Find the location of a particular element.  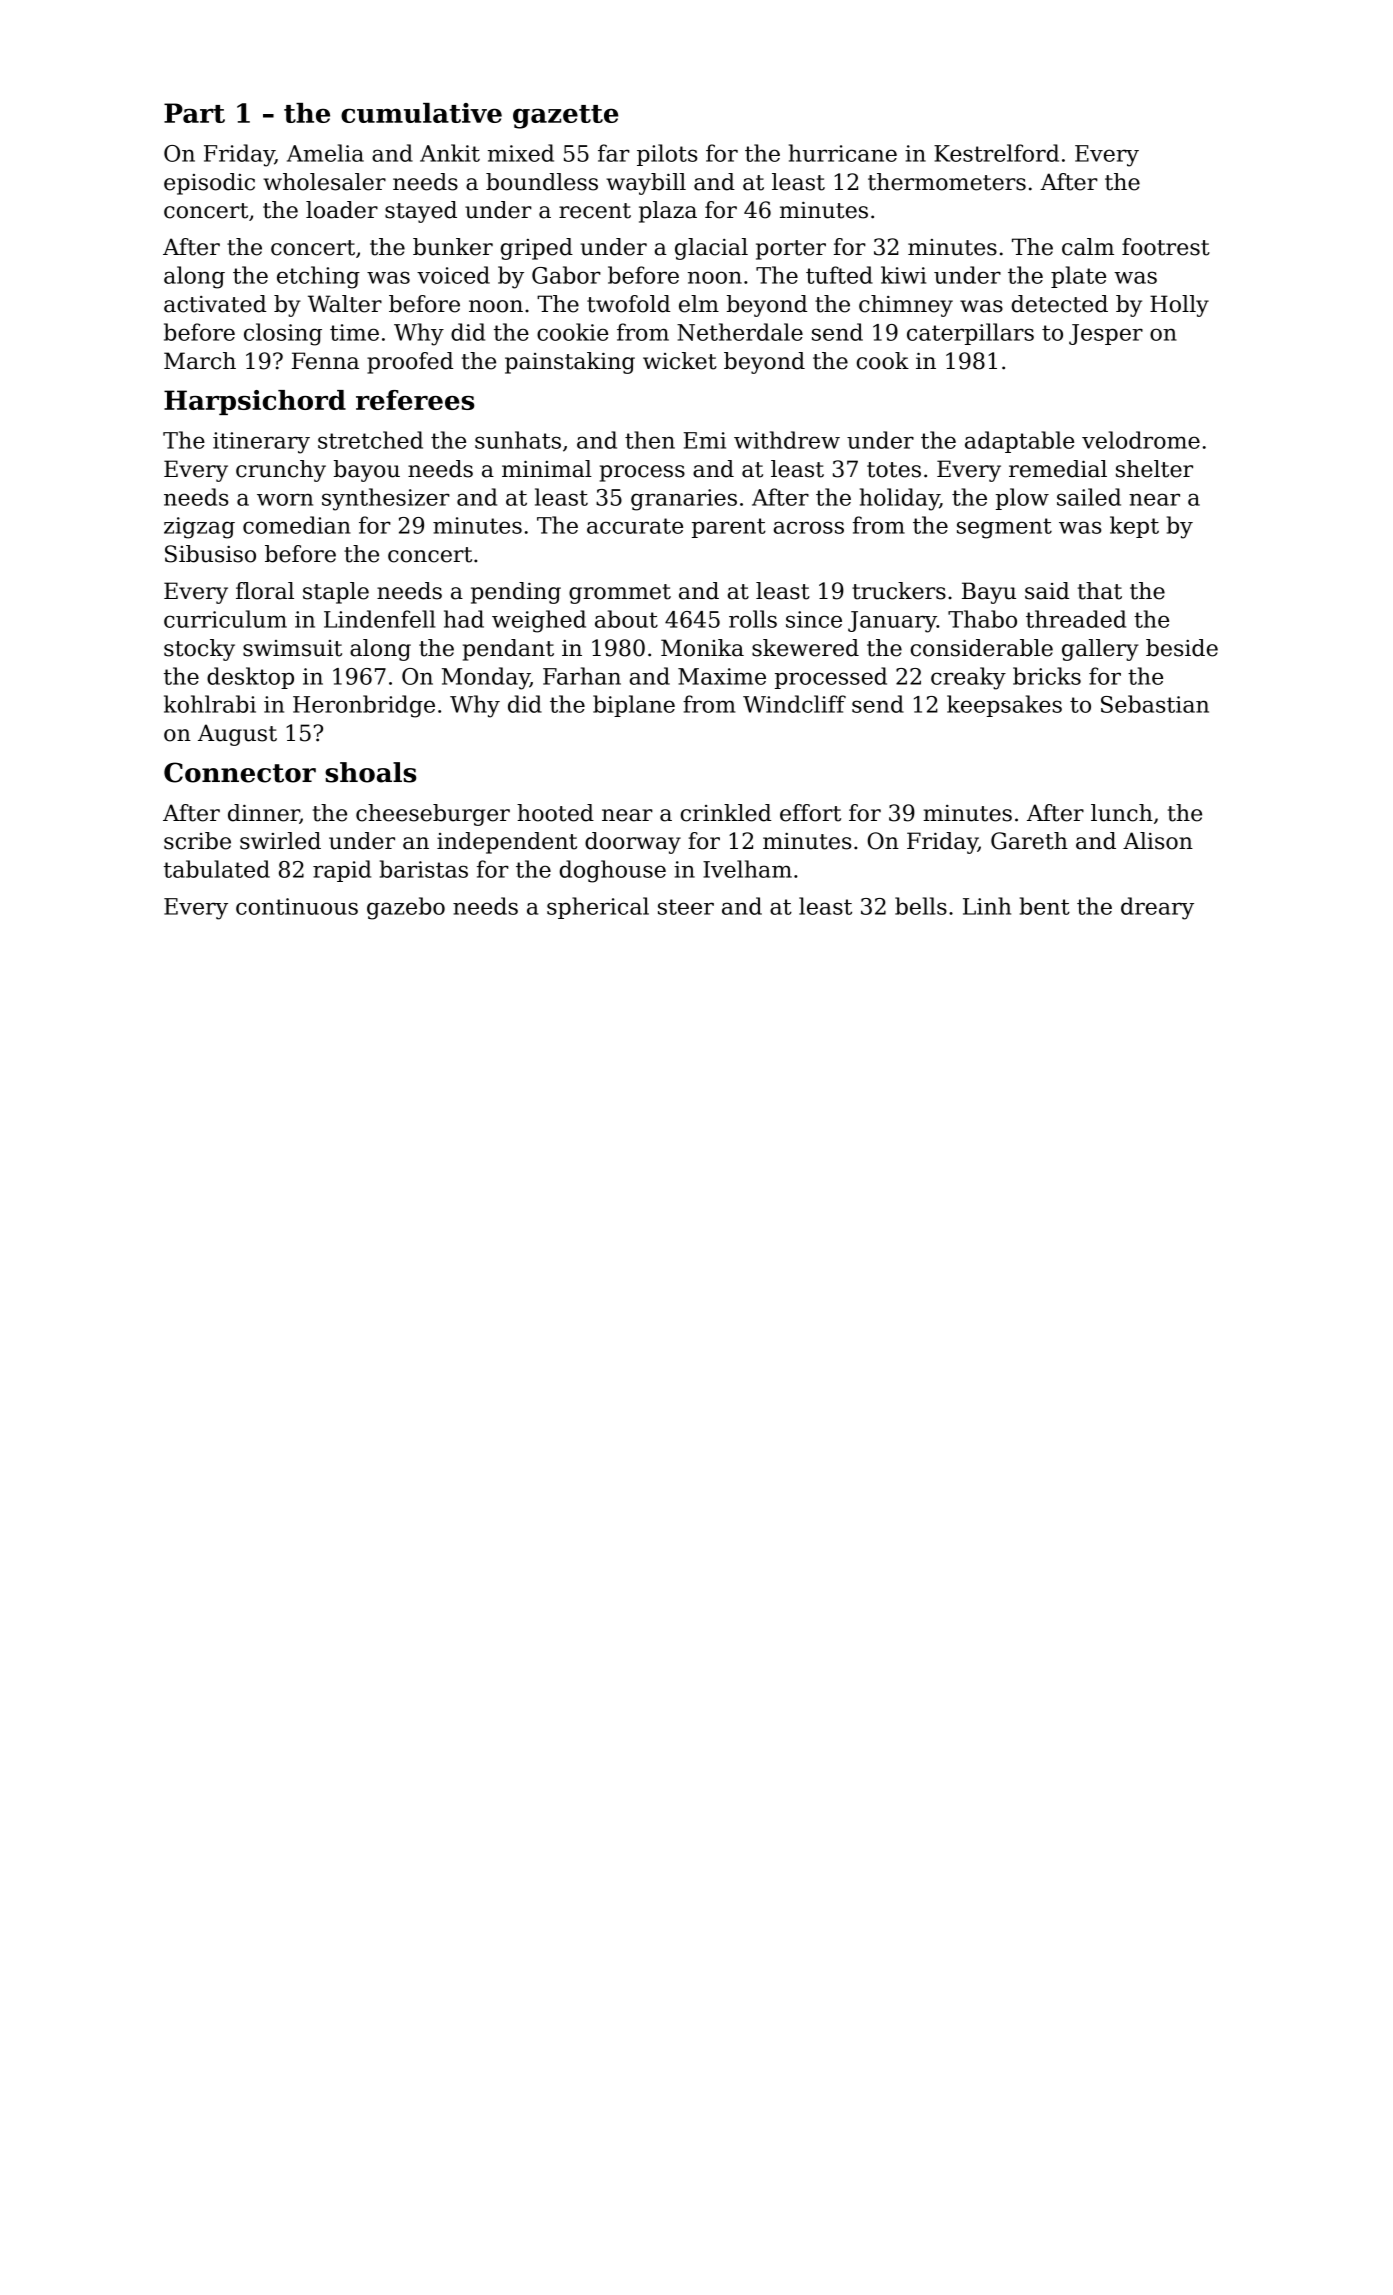

dreary is located at coordinates (1157, 908).
